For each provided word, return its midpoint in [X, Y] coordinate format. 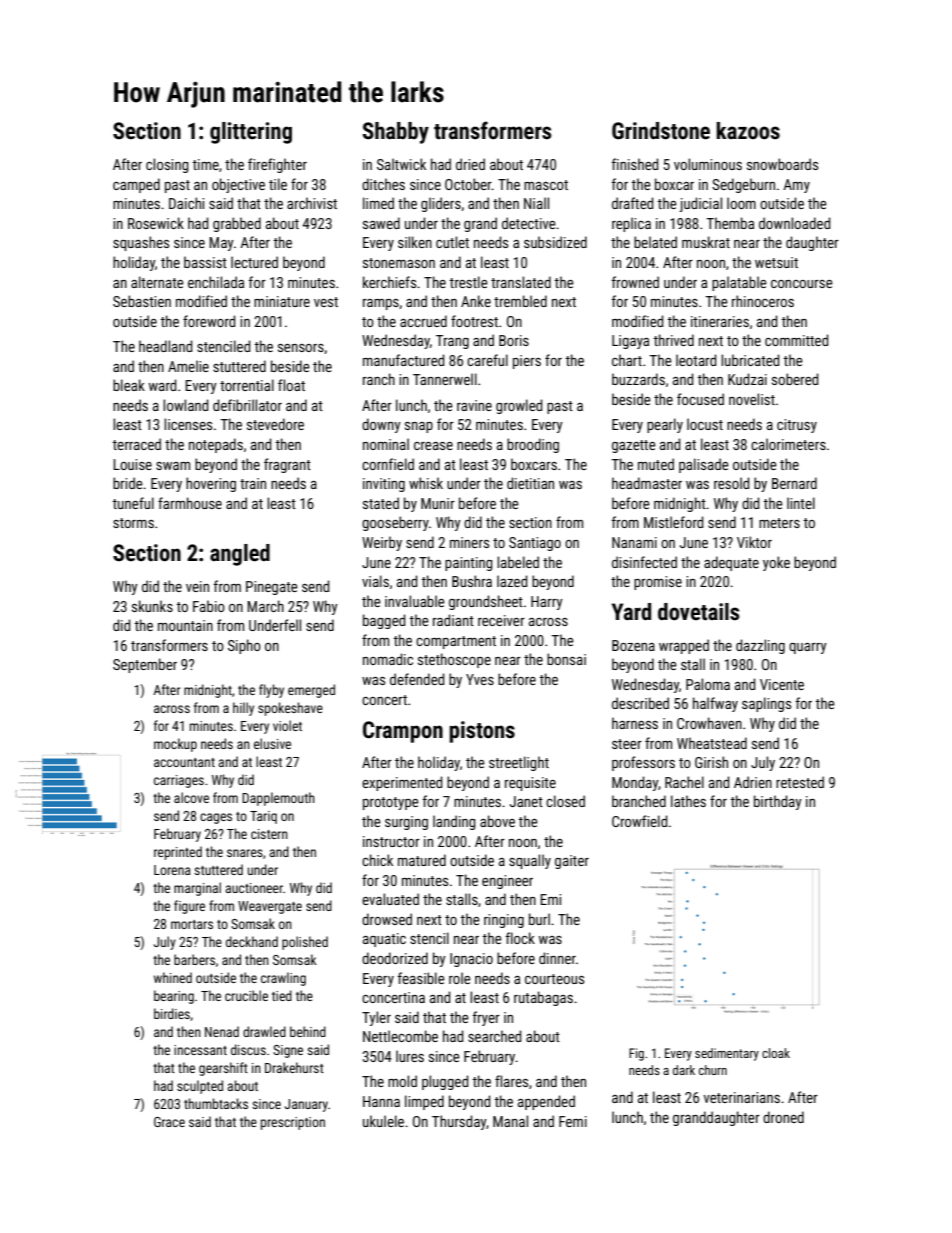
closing [167, 165]
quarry [808, 648]
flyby [271, 691]
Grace [169, 1122]
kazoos [748, 131]
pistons [482, 732]
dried [470, 164]
